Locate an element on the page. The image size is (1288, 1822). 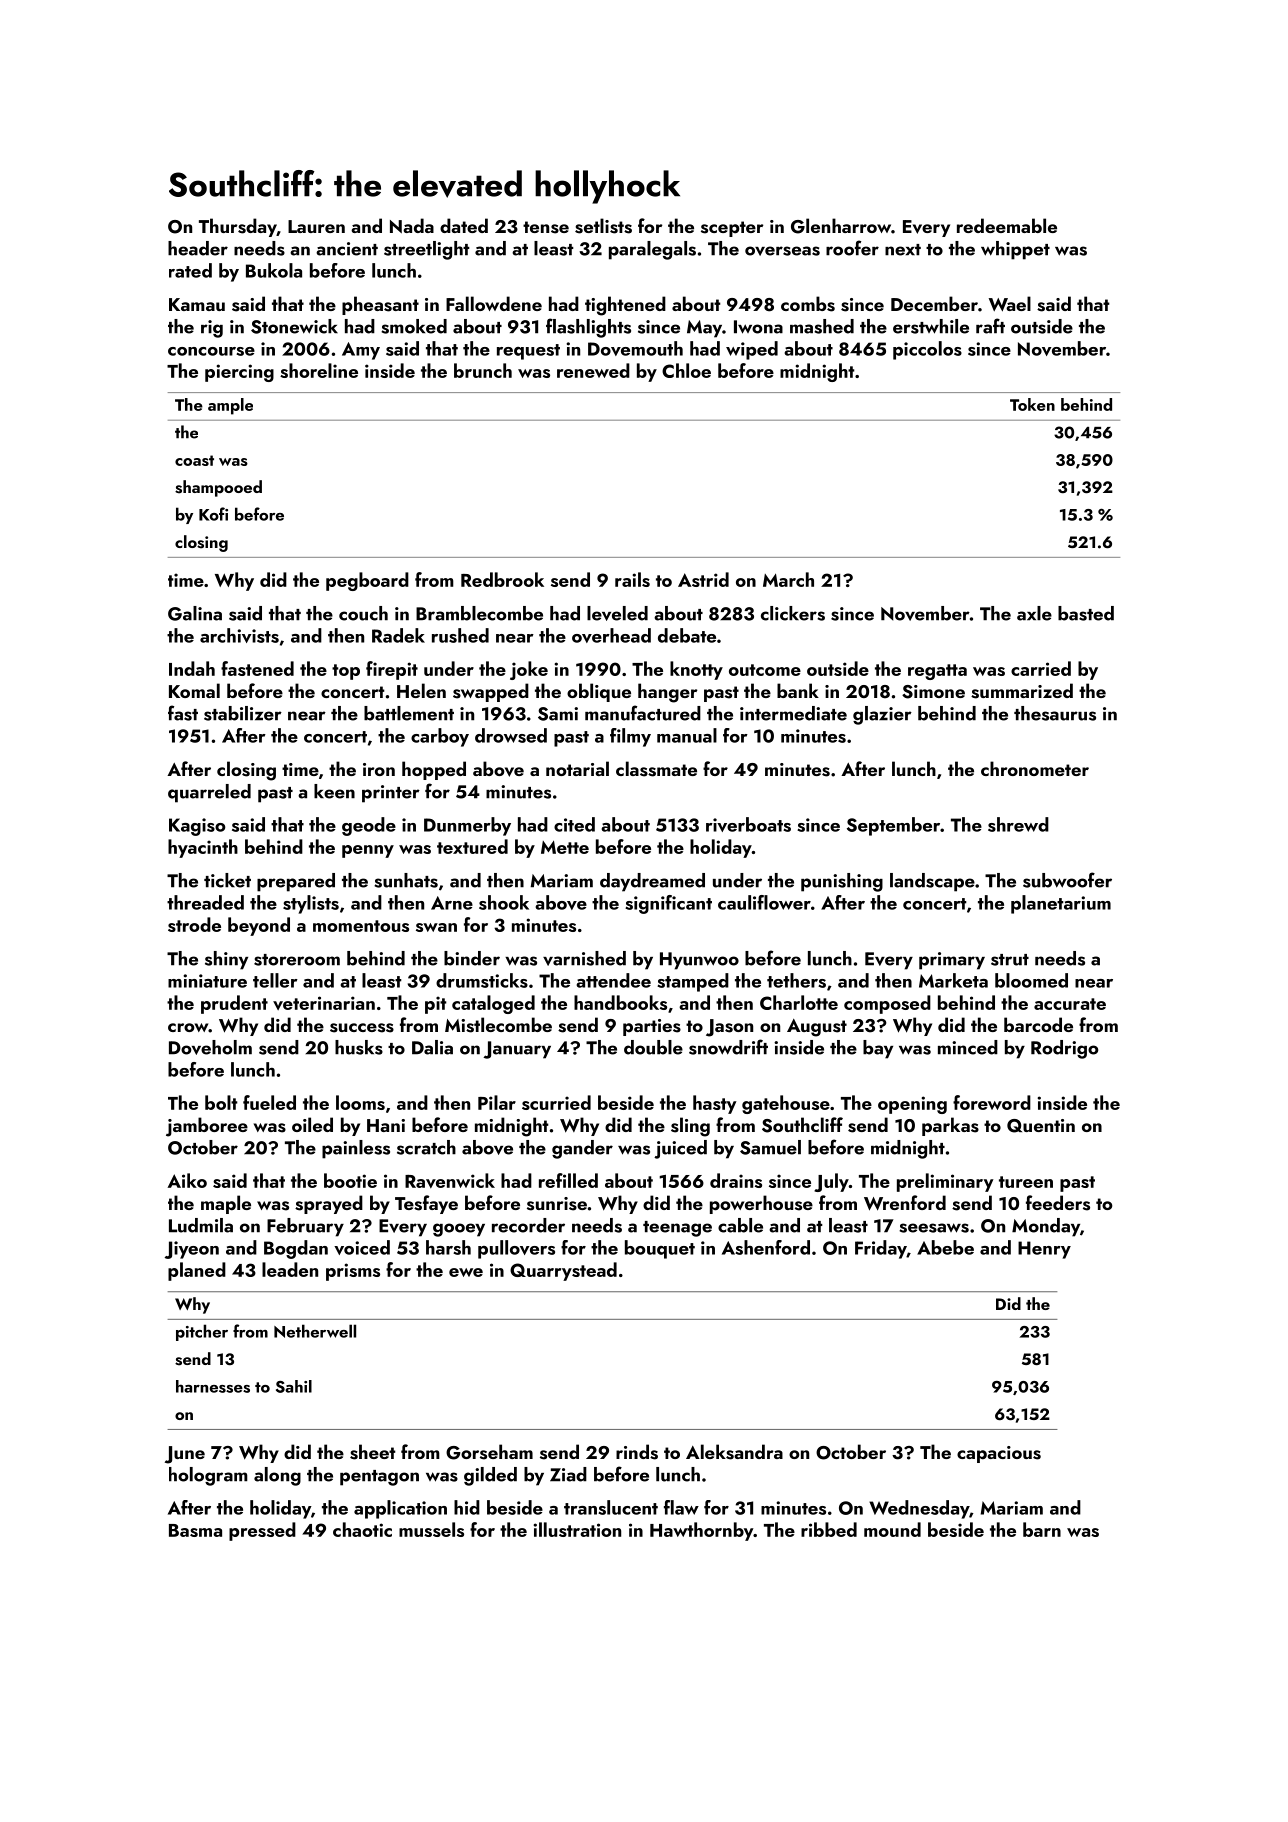
Kofi is located at coordinates (213, 514).
